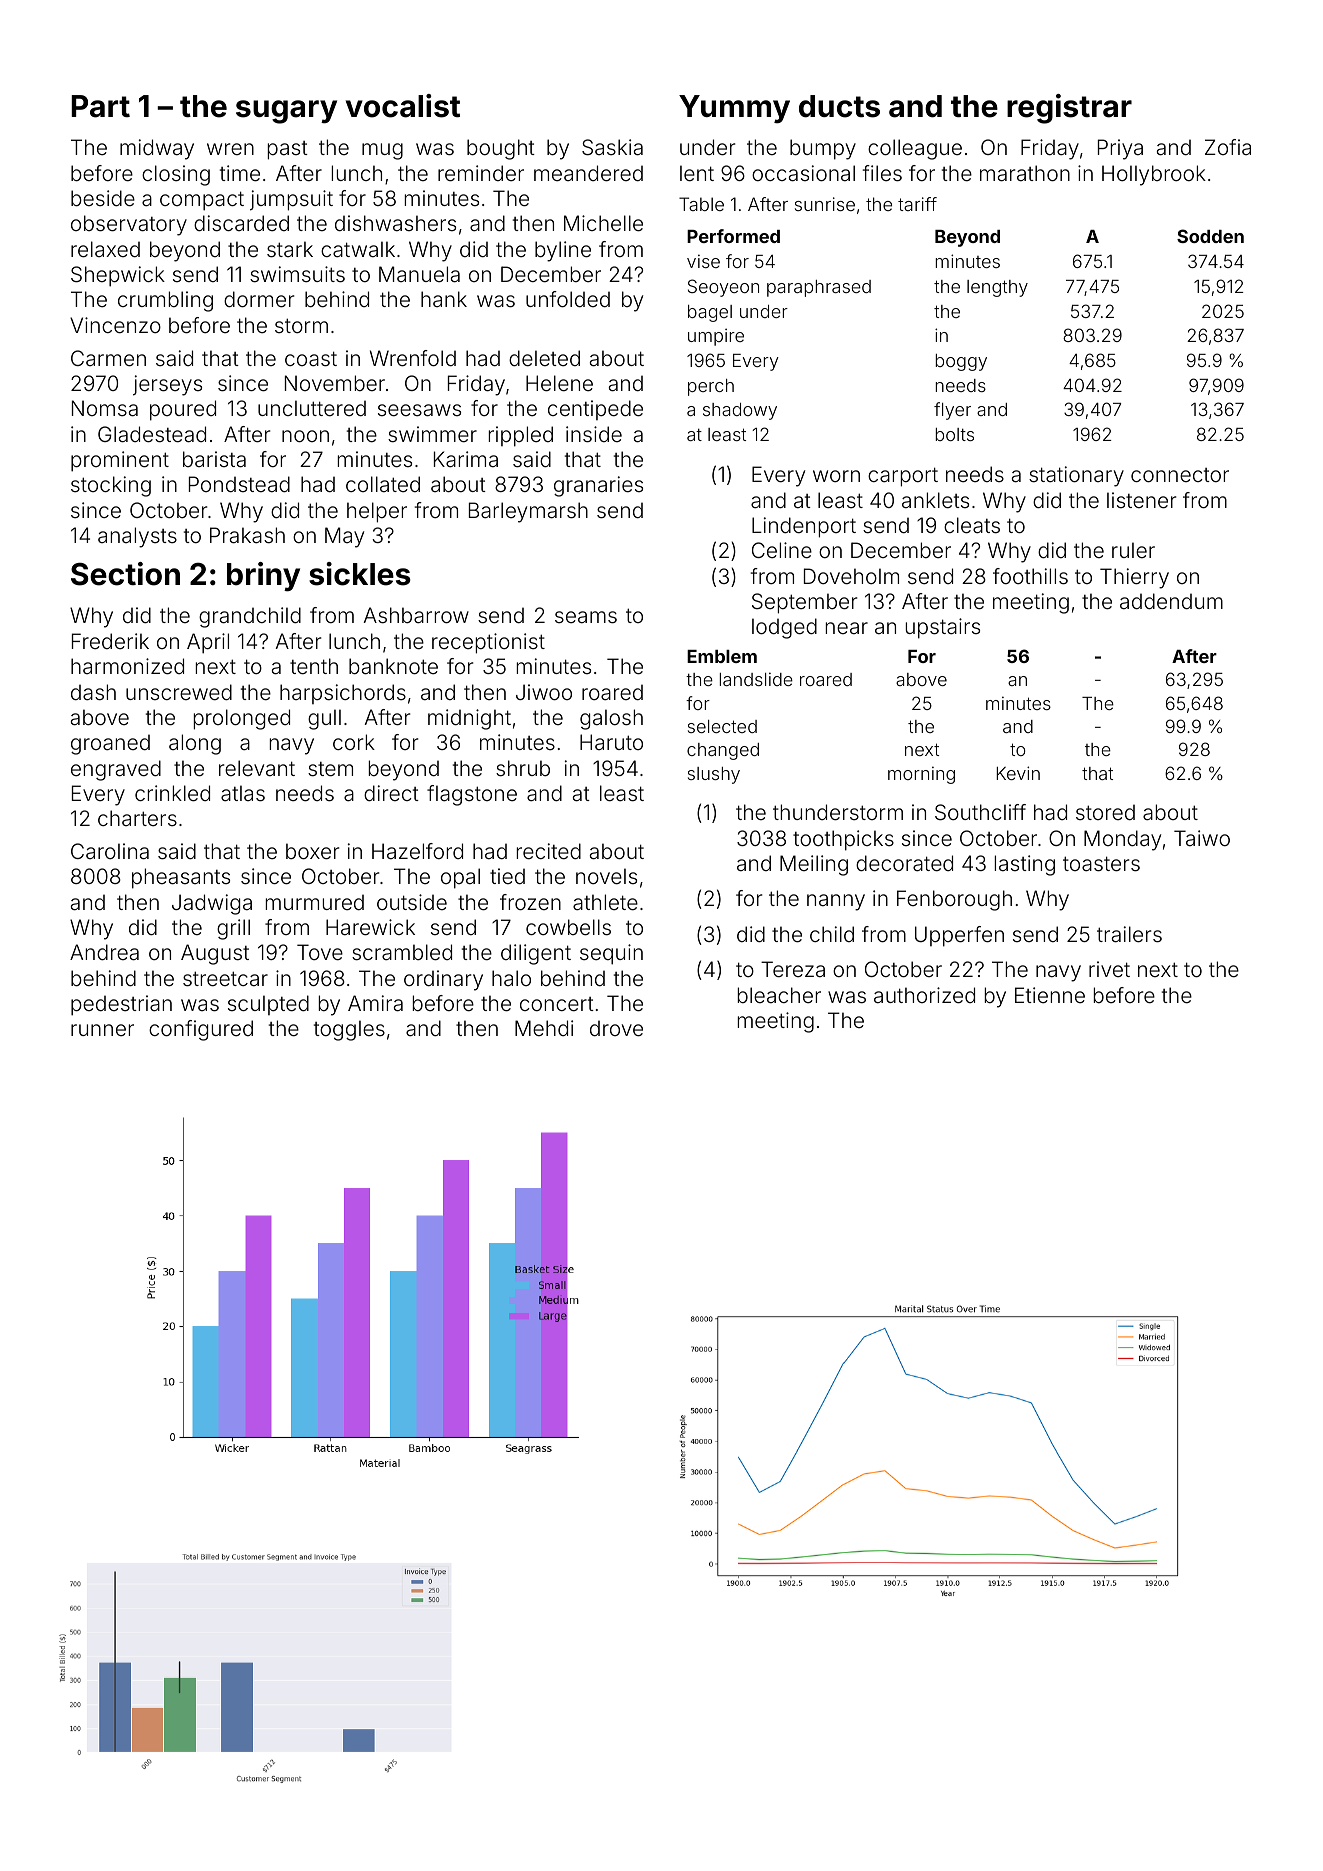  Describe the element at coordinates (100, 106) in the screenshot. I see `Part` at that location.
